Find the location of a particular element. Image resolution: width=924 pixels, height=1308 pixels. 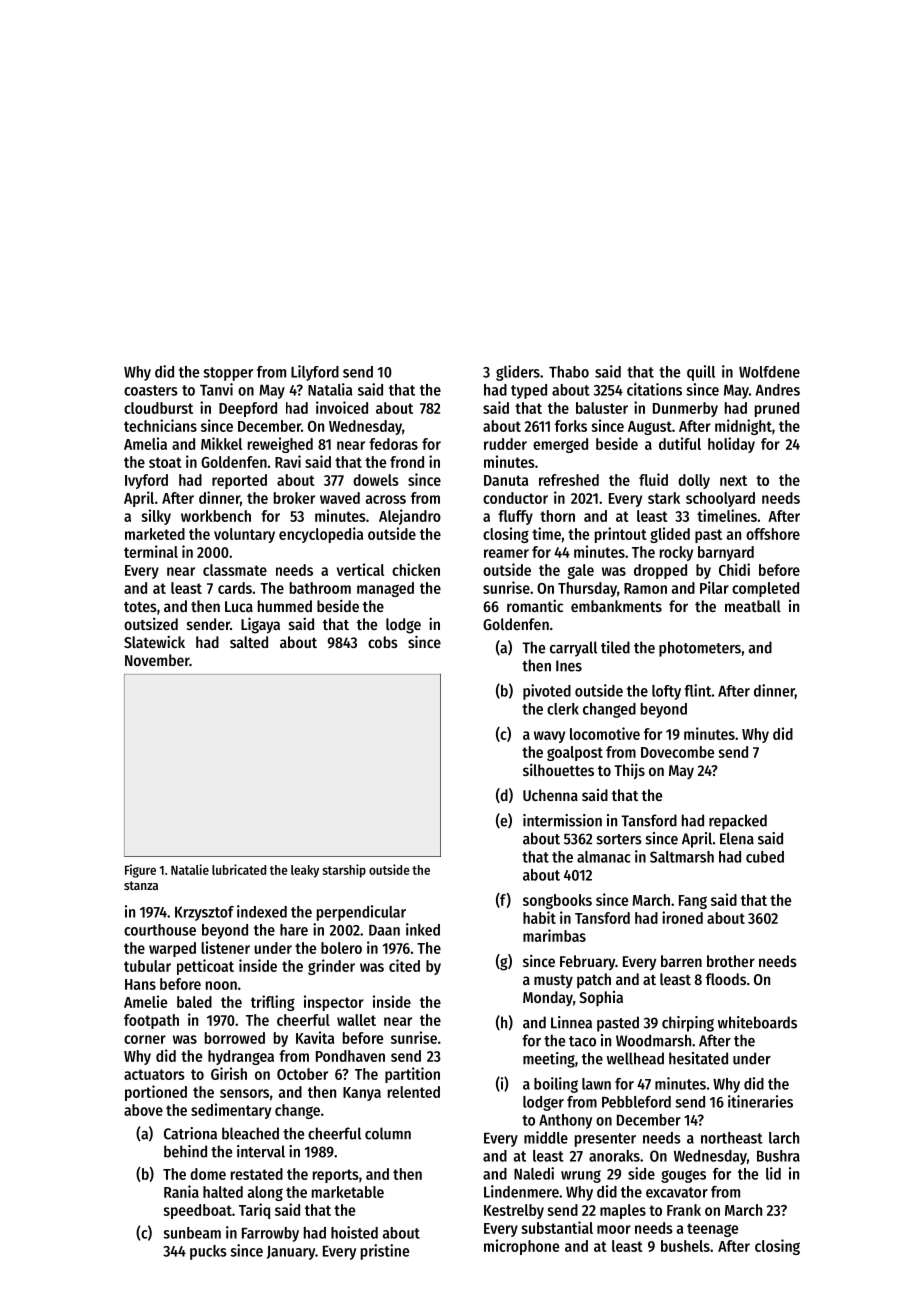

Thijs is located at coordinates (629, 771).
